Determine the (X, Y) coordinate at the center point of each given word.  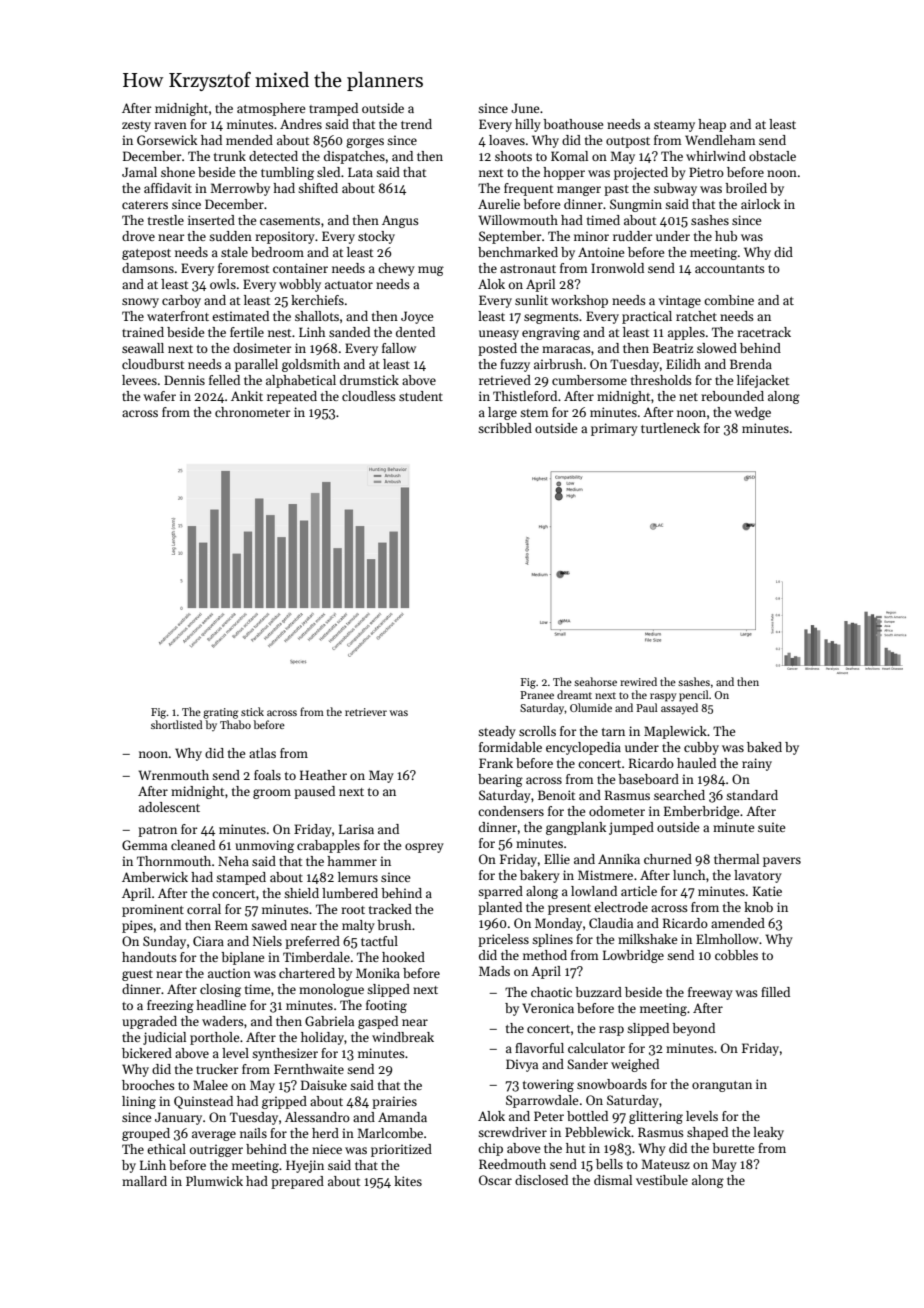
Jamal (139, 172)
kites (408, 1181)
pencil (694, 696)
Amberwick (155, 877)
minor (591, 236)
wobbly (300, 285)
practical (647, 317)
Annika (619, 859)
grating (221, 713)
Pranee (537, 695)
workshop (579, 301)
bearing (500, 780)
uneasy (499, 335)
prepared (297, 1182)
